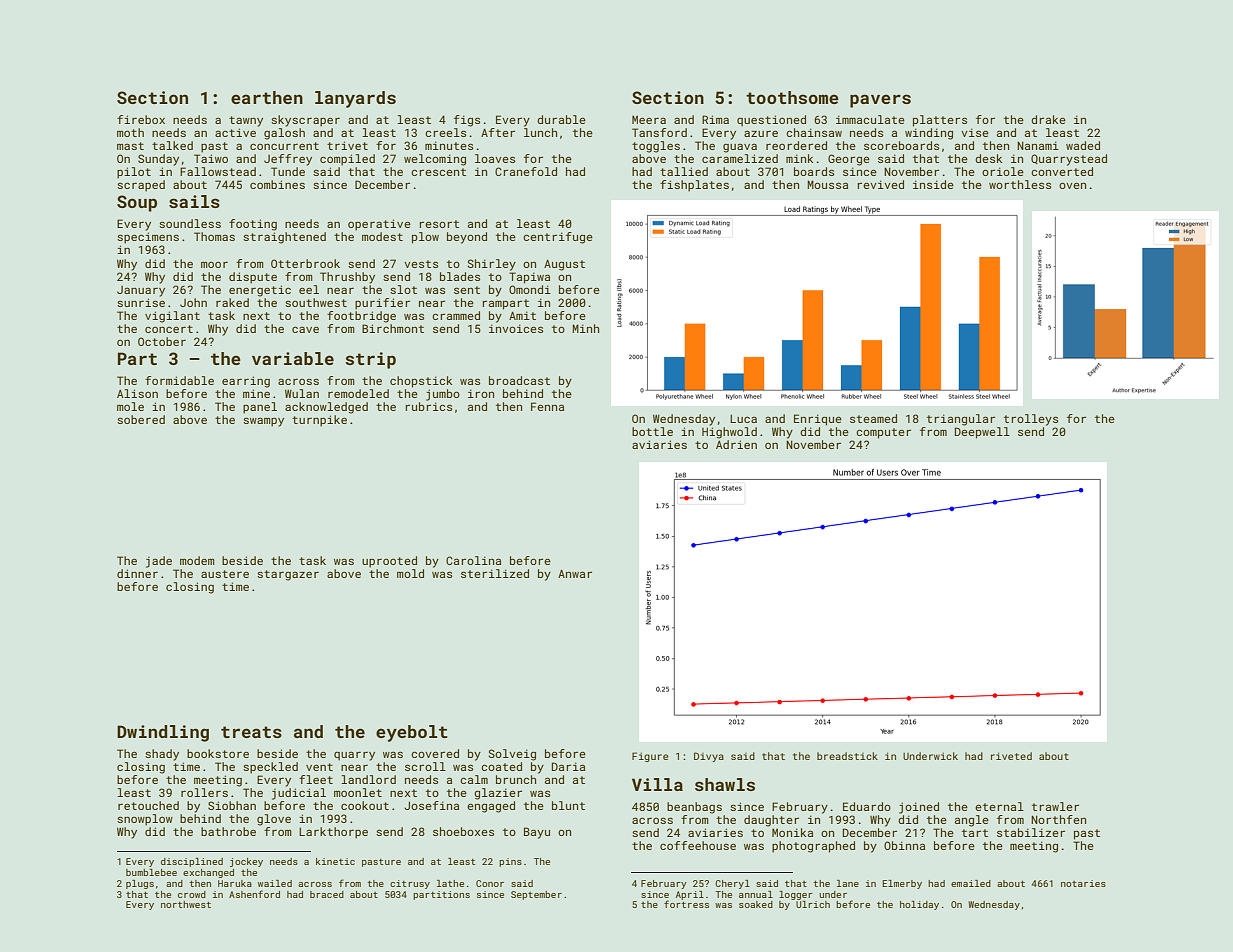  Describe the element at coordinates (1011, 756) in the screenshot. I see `riveted` at that location.
